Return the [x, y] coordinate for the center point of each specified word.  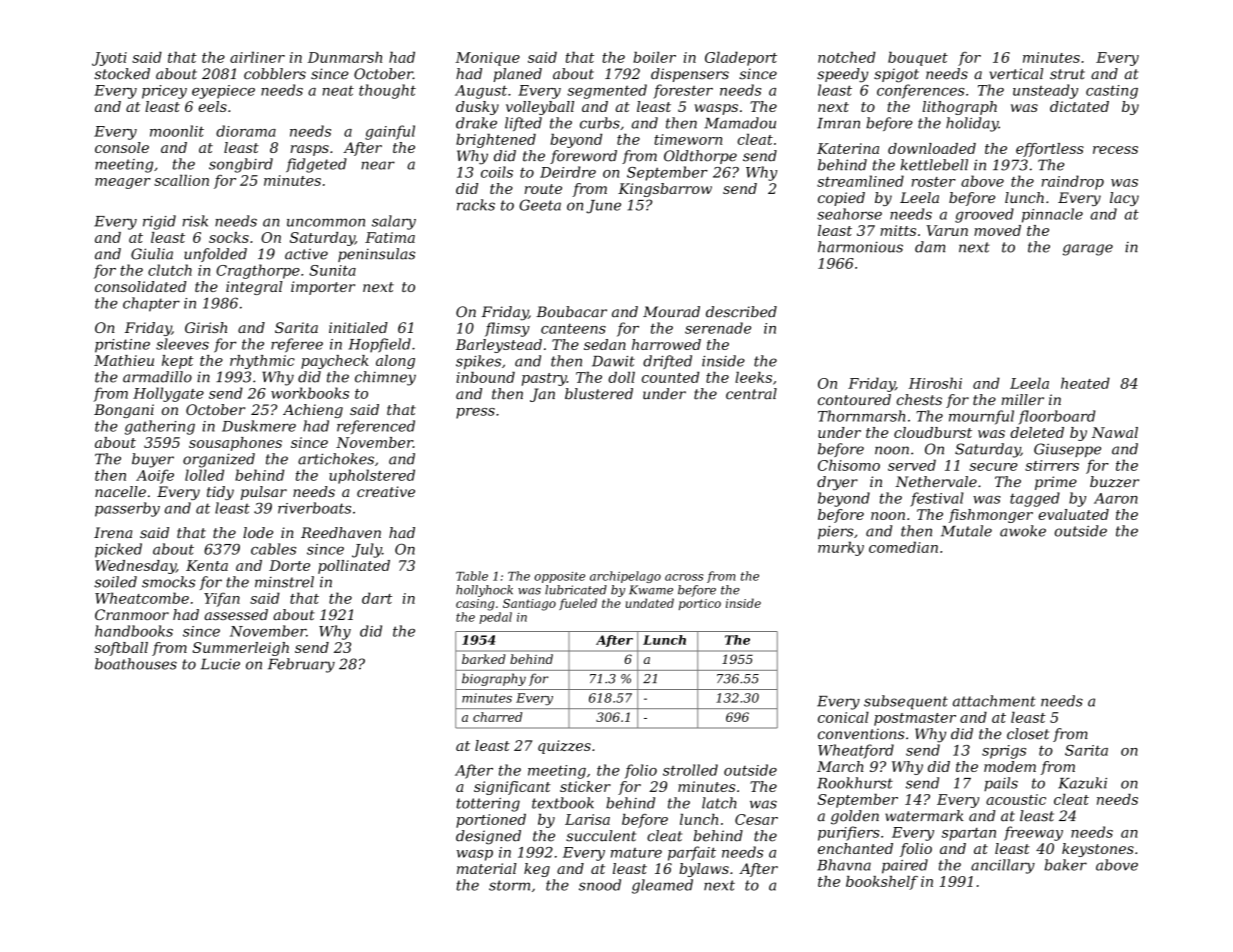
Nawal [1115, 432]
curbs [600, 123]
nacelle [120, 491]
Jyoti [109, 59]
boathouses [136, 664]
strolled [690, 770]
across [684, 577]
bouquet [918, 58]
